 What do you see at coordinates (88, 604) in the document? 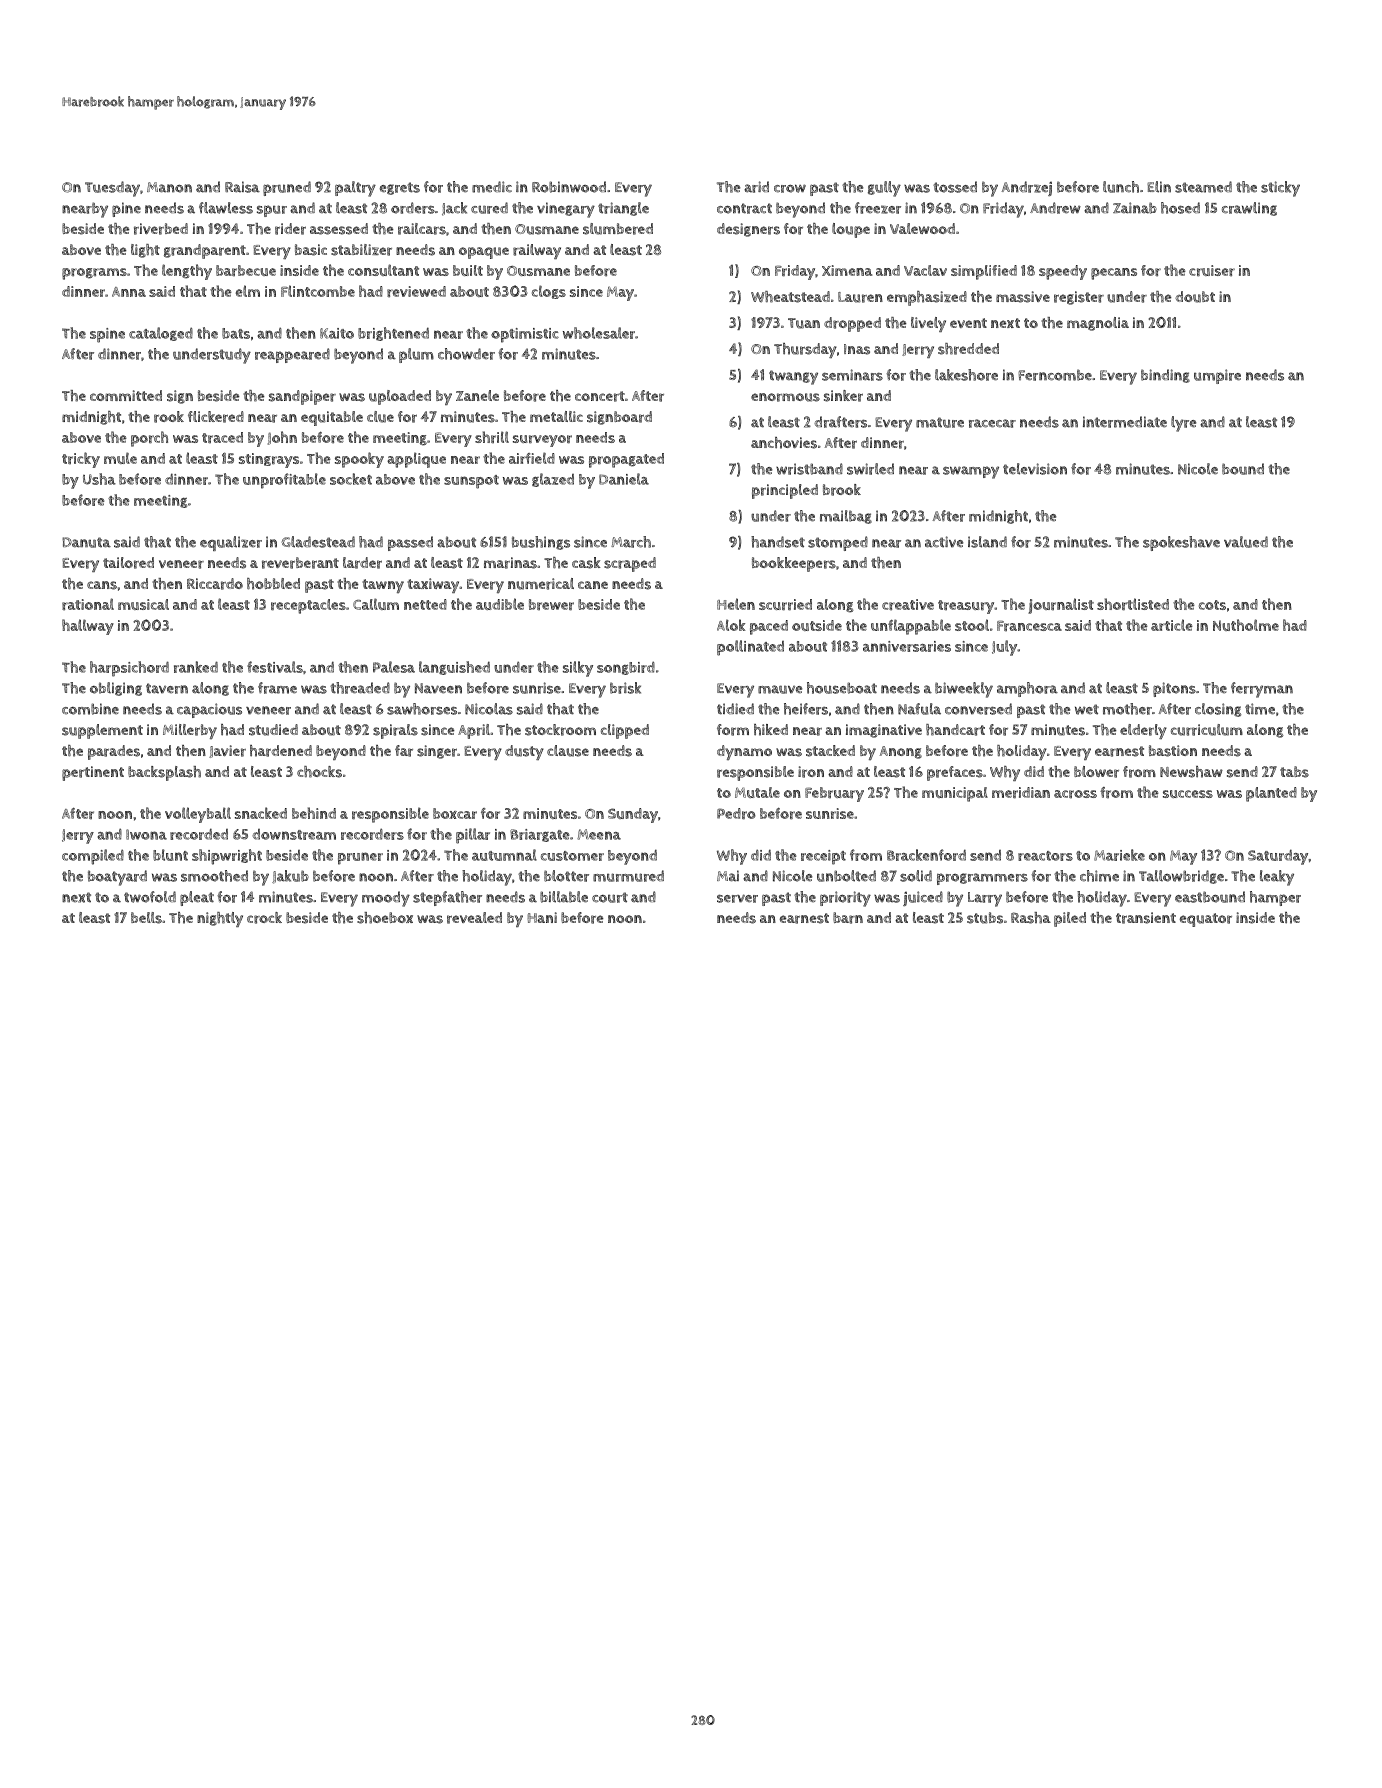
I see `rational` at bounding box center [88, 604].
